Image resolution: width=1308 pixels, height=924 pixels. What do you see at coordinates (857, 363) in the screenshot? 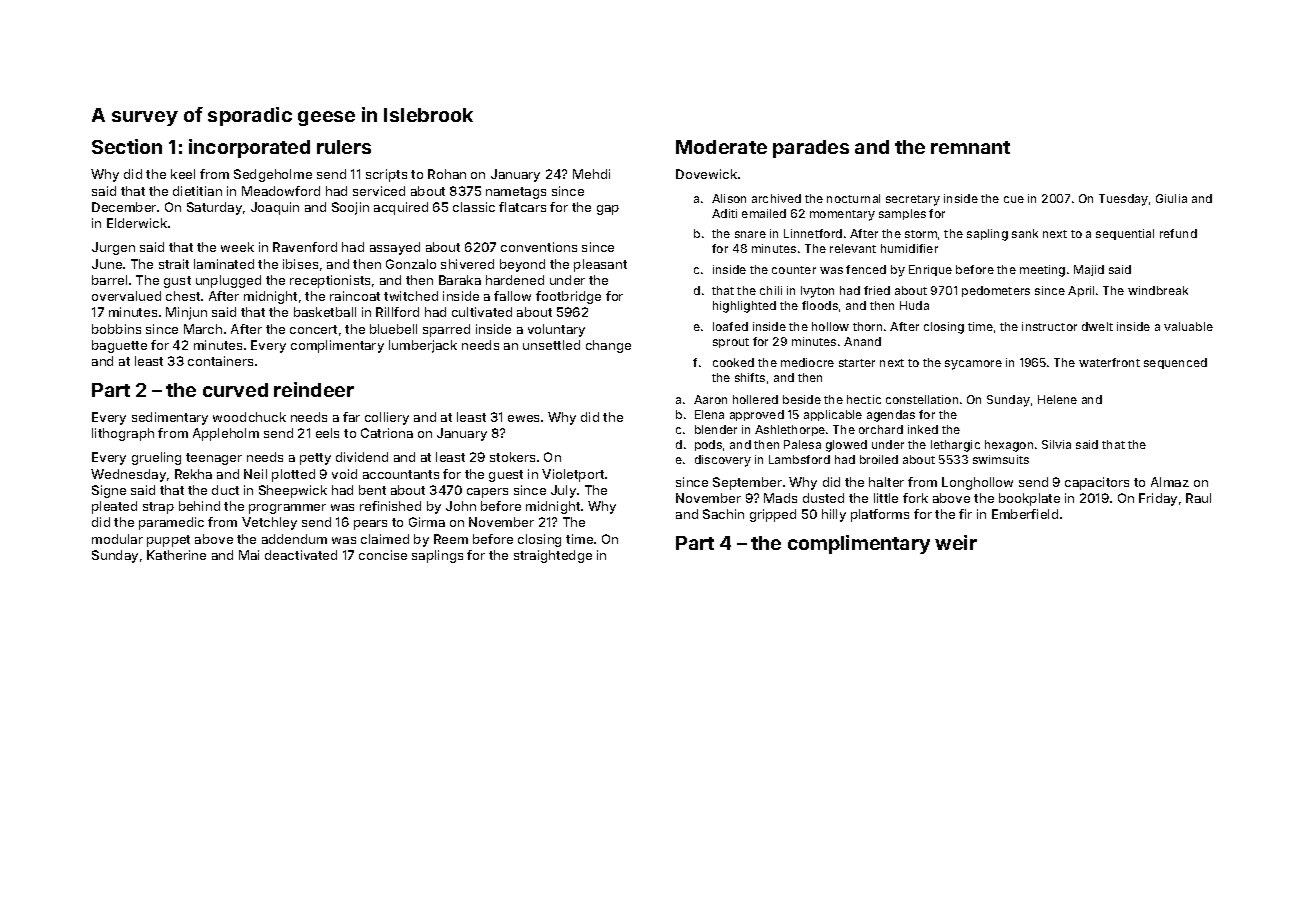
I see `starter` at bounding box center [857, 363].
